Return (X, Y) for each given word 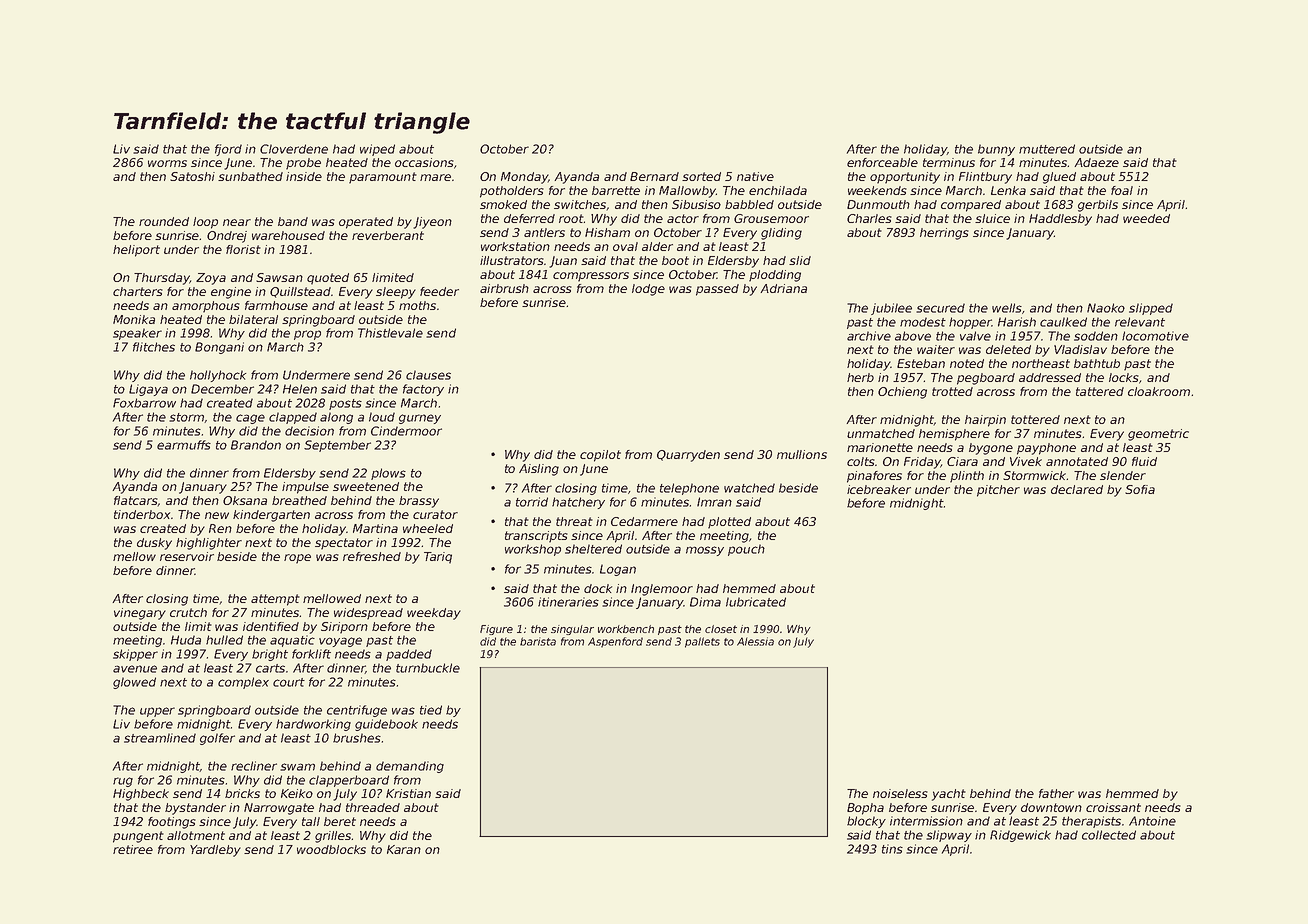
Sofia (1140, 489)
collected (1109, 835)
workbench (626, 629)
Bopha (865, 809)
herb (860, 377)
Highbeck (141, 795)
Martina (375, 528)
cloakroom (1159, 391)
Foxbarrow (144, 403)
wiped (377, 150)
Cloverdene (294, 149)
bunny (996, 150)
